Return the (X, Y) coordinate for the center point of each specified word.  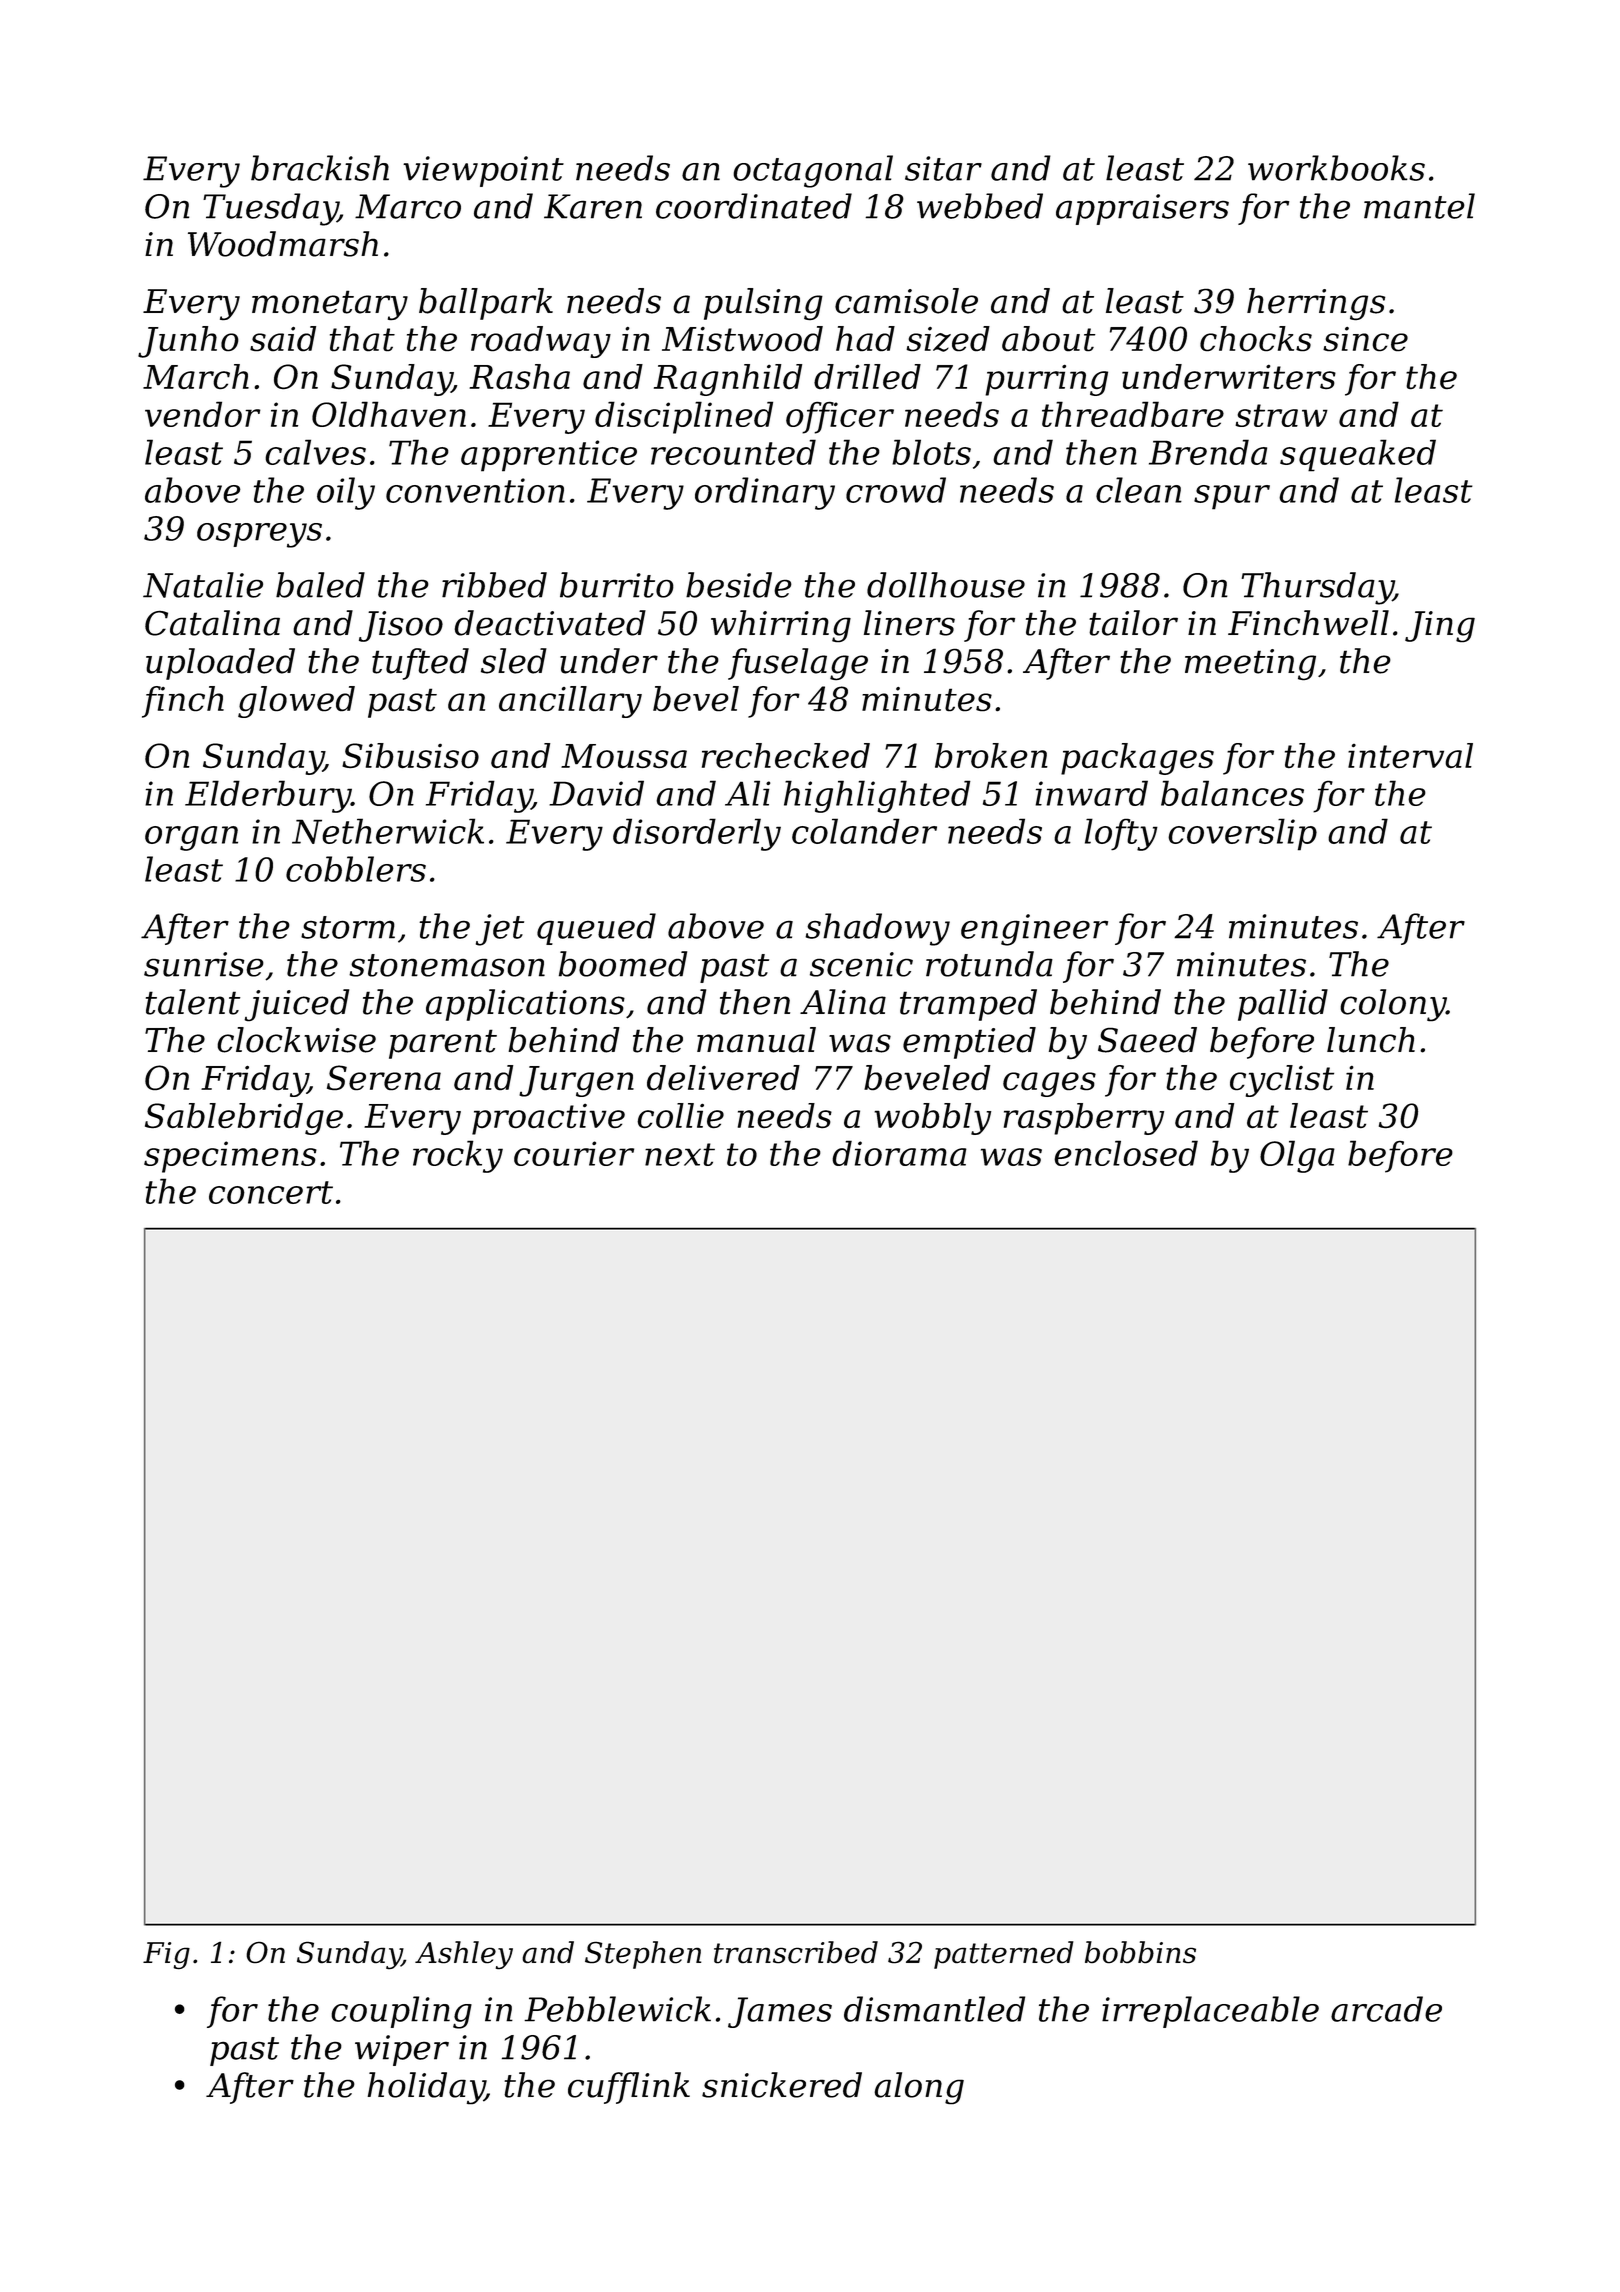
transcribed (796, 1952)
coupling (401, 2012)
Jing (1440, 626)
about (1048, 339)
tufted (420, 664)
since (1365, 339)
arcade (1386, 2009)
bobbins (1140, 1952)
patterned (1004, 1955)
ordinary (765, 493)
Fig (166, 1955)
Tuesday (270, 209)
